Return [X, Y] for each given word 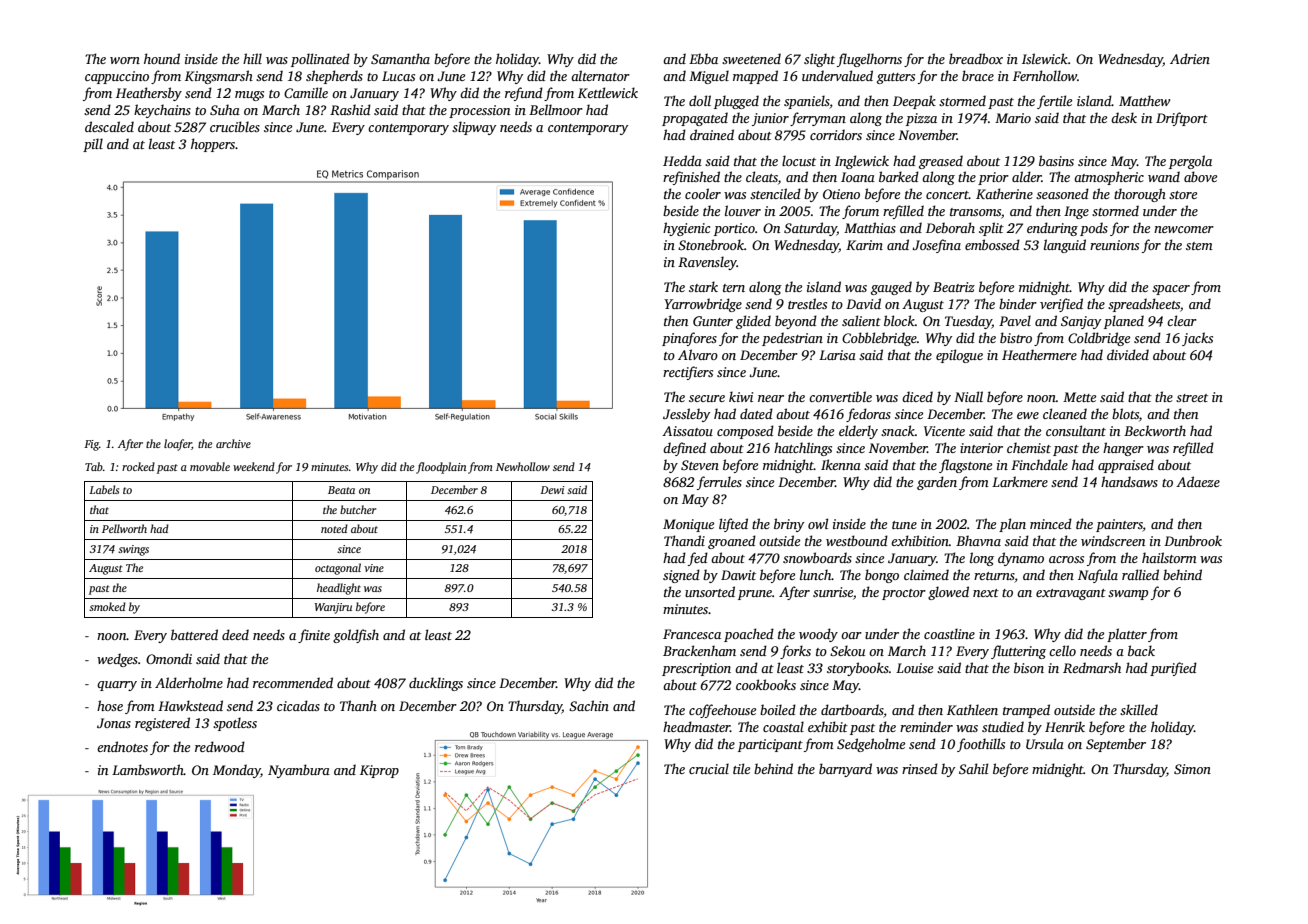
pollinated [320, 60]
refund [524, 94]
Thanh [358, 705]
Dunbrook [1193, 540]
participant [770, 745]
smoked [107, 606]
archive [233, 443]
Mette [1079, 397]
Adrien [1190, 58]
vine [374, 568]
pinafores [689, 339]
